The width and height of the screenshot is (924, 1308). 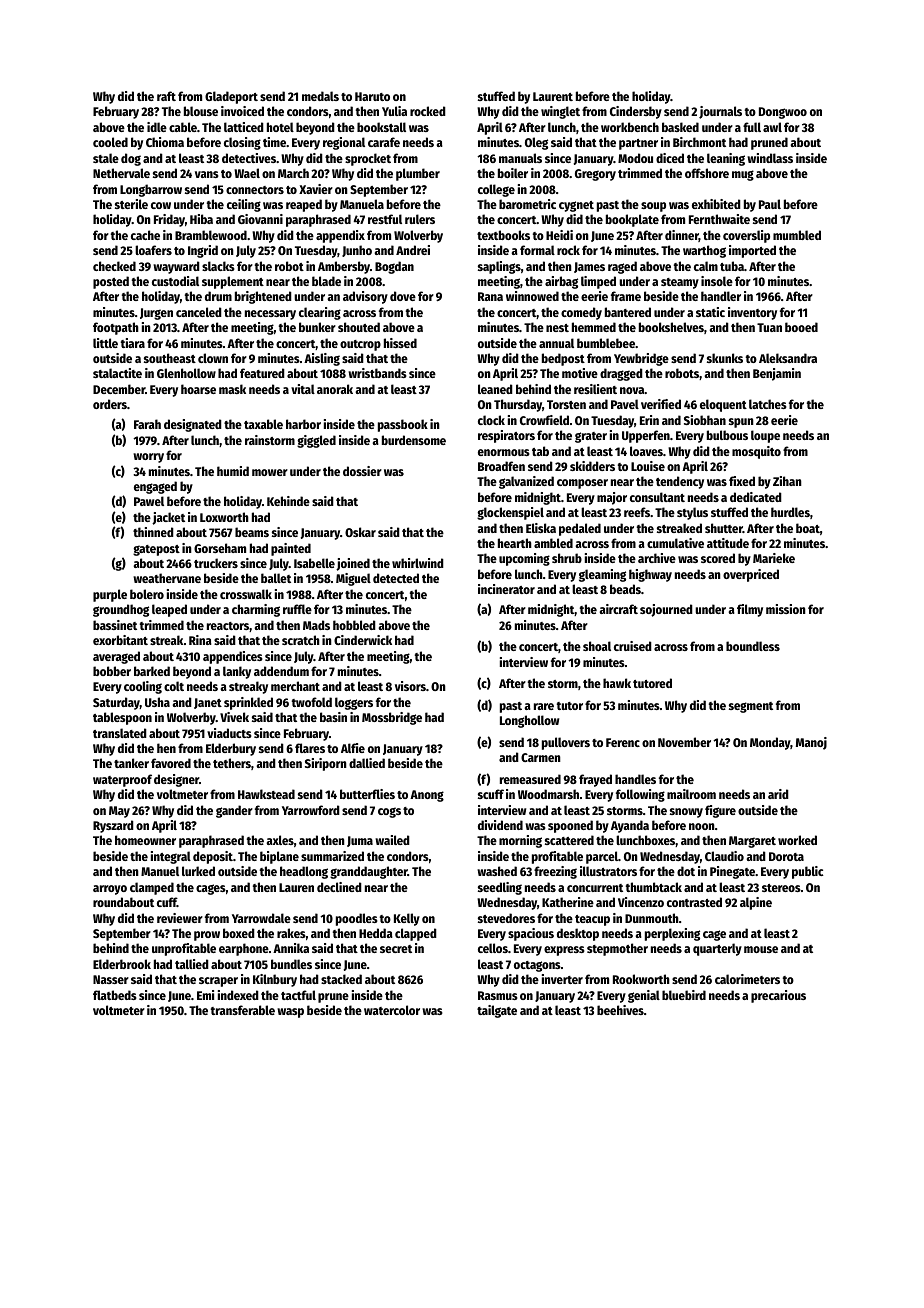 What do you see at coordinates (281, 671) in the screenshot?
I see `addendum` at bounding box center [281, 671].
